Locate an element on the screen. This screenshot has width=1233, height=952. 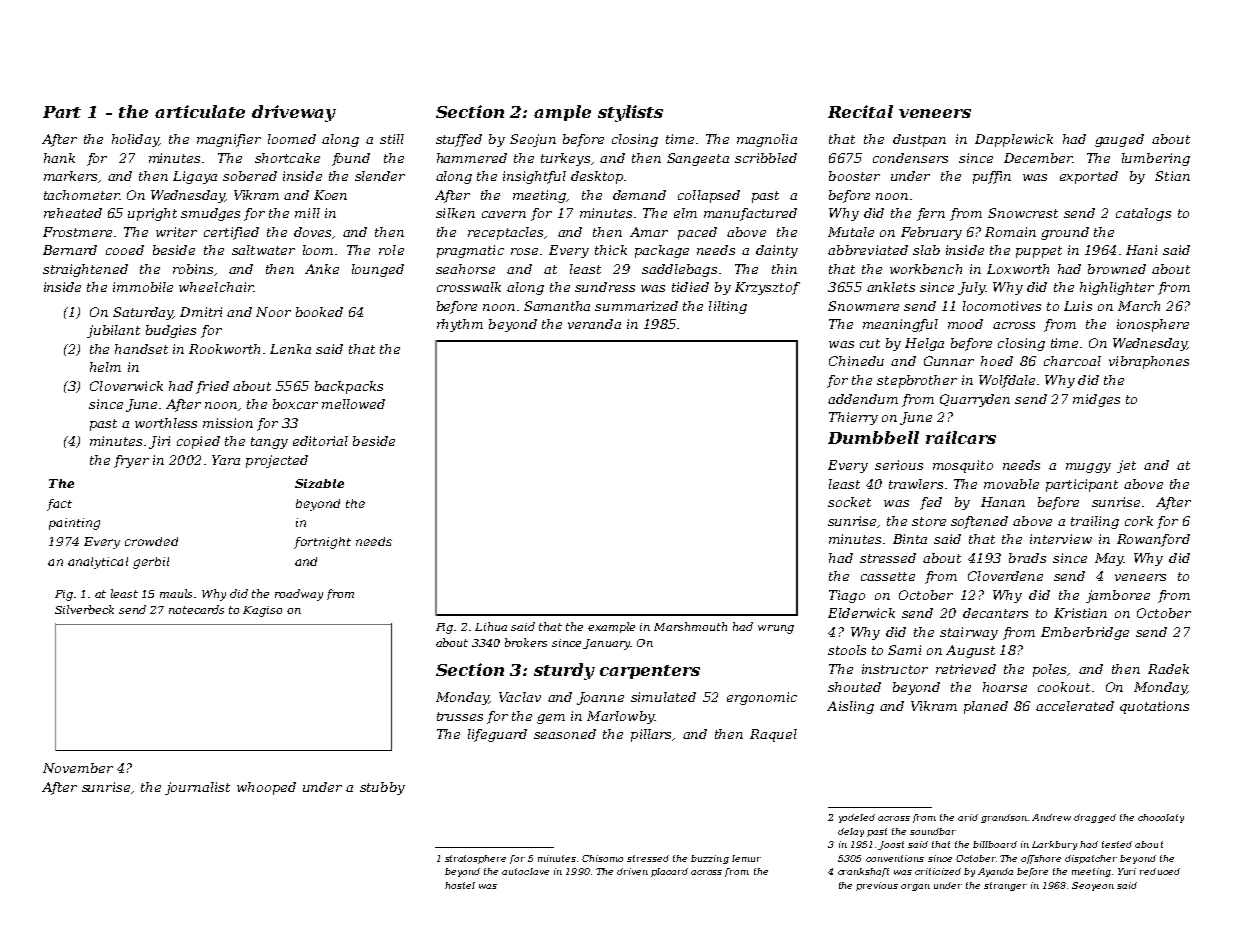
stylists is located at coordinates (630, 113).
